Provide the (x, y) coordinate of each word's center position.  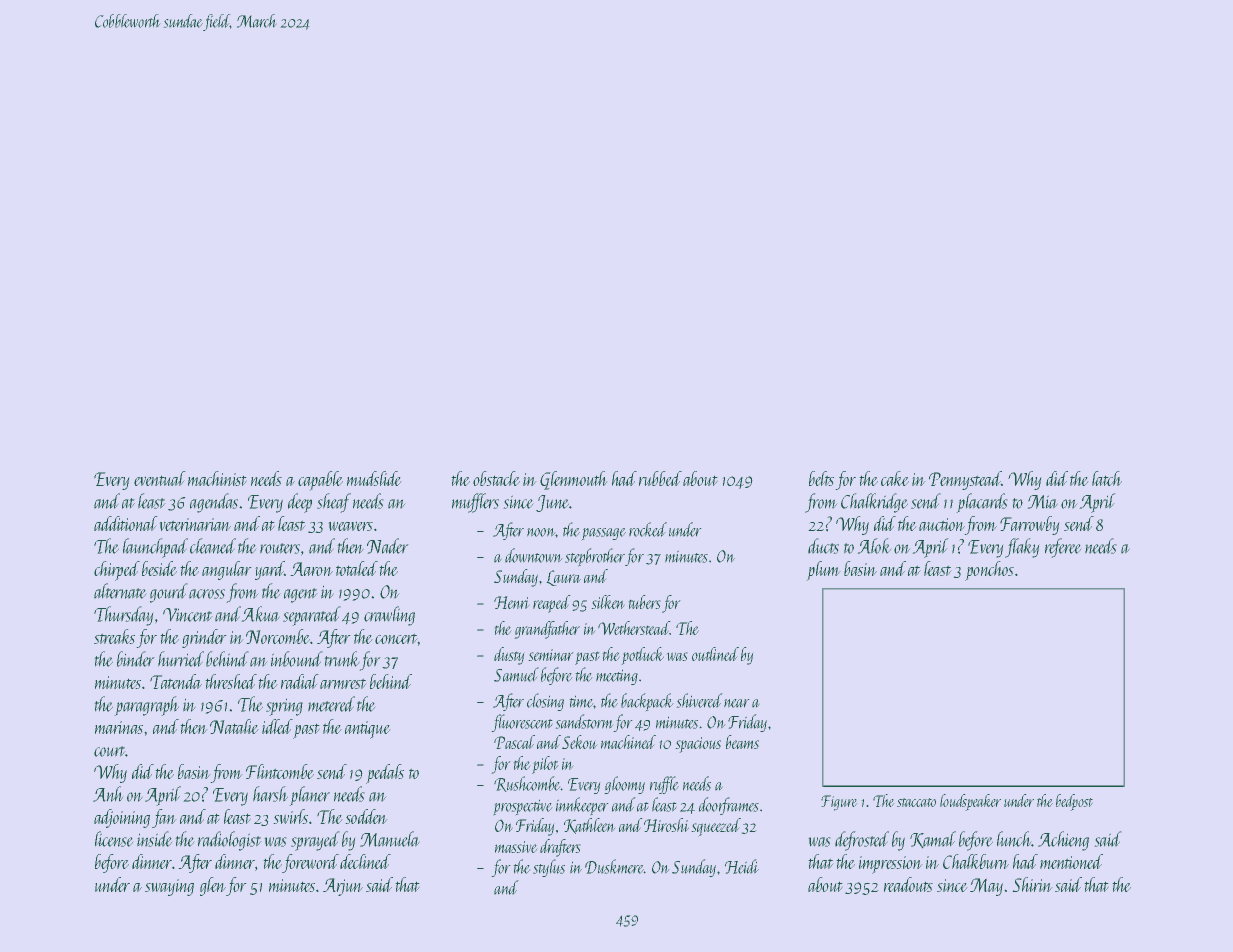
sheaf (334, 503)
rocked (648, 529)
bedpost (1074, 802)
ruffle (664, 785)
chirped (117, 571)
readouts (908, 884)
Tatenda (176, 681)
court (110, 751)
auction (942, 524)
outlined (715, 654)
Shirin (1032, 884)
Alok (874, 546)
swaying (169, 887)
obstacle (496, 478)
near (737, 703)
